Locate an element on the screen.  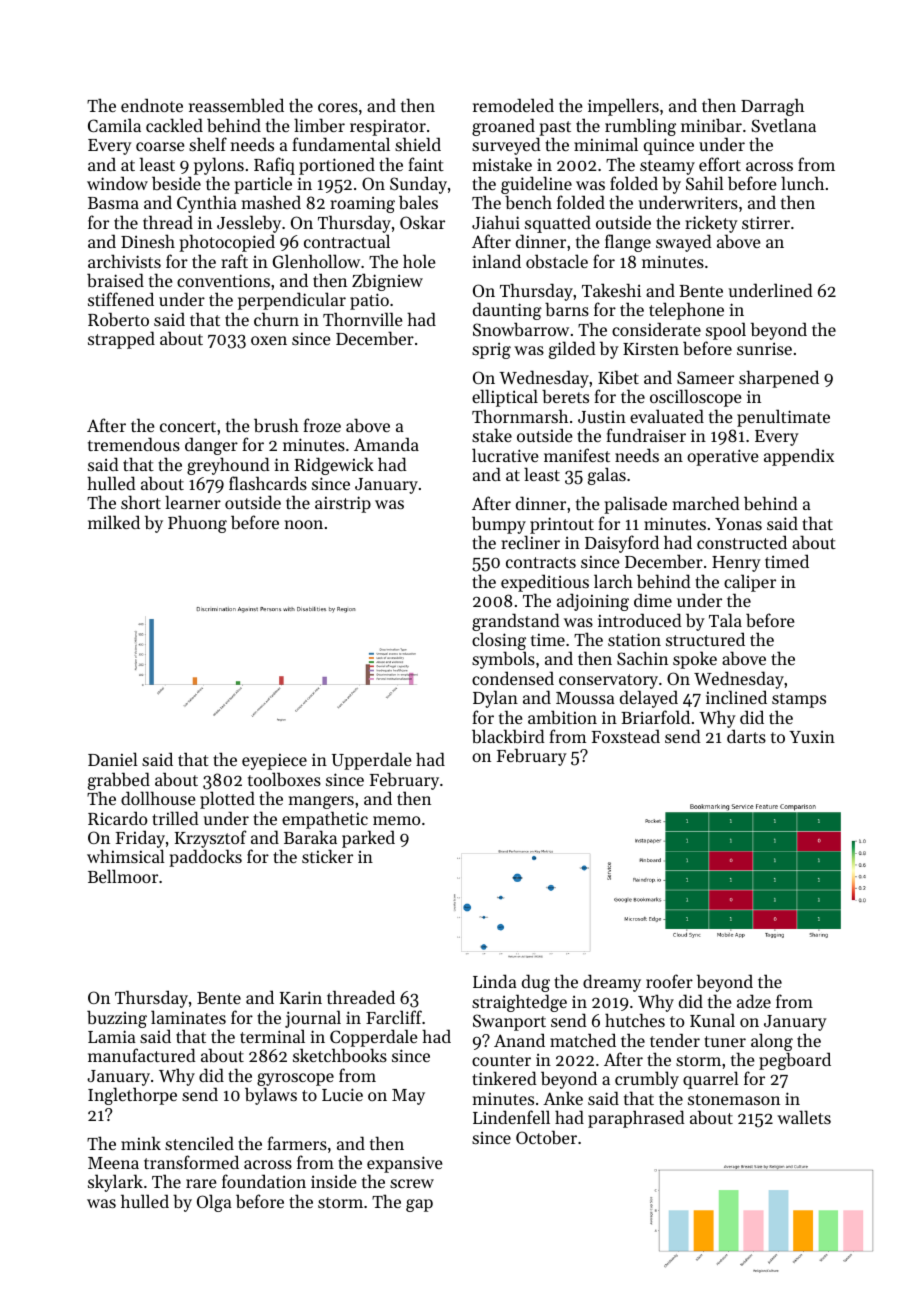
palisade is located at coordinates (635, 505).
